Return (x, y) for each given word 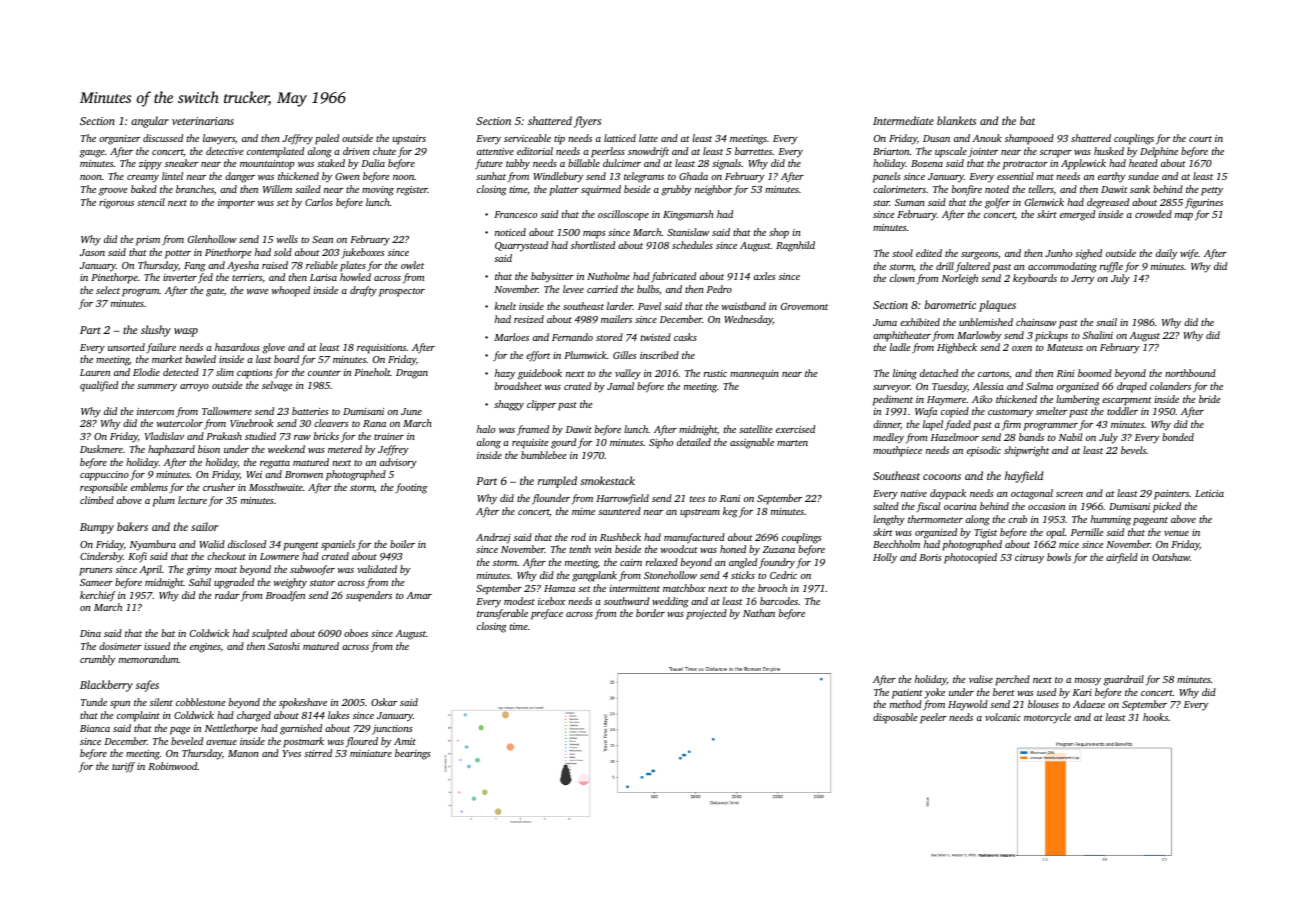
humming (1111, 520)
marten (792, 443)
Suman (910, 202)
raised (275, 265)
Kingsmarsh (688, 215)
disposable (895, 718)
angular (150, 122)
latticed (620, 138)
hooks (1155, 717)
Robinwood (173, 766)
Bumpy (97, 528)
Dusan (936, 138)
